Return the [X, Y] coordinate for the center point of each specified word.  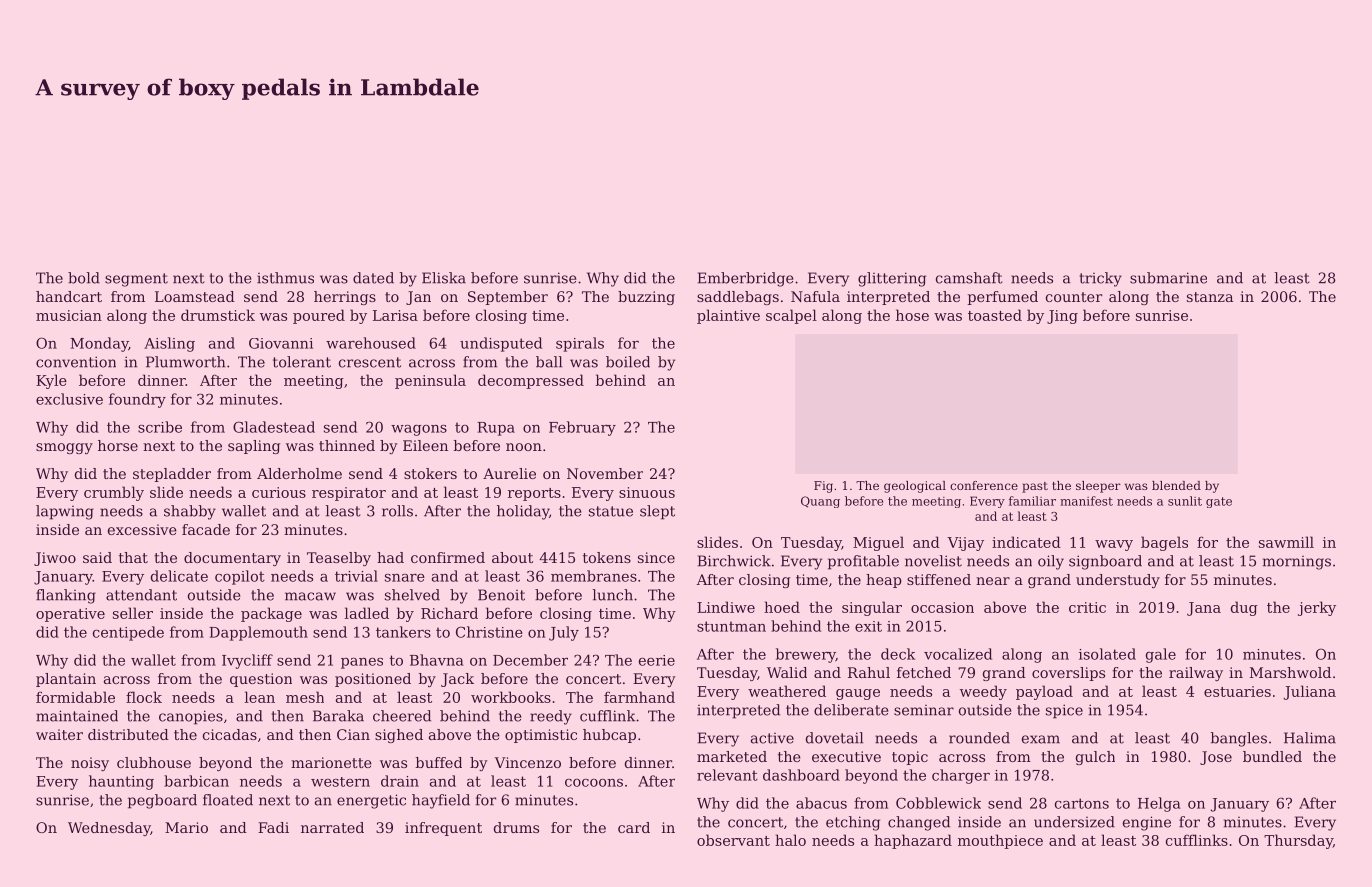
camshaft [969, 278]
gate [1219, 502]
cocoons [594, 783]
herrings [345, 298]
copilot [240, 577]
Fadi [273, 827]
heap [884, 581]
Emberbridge [745, 279]
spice [1064, 711]
